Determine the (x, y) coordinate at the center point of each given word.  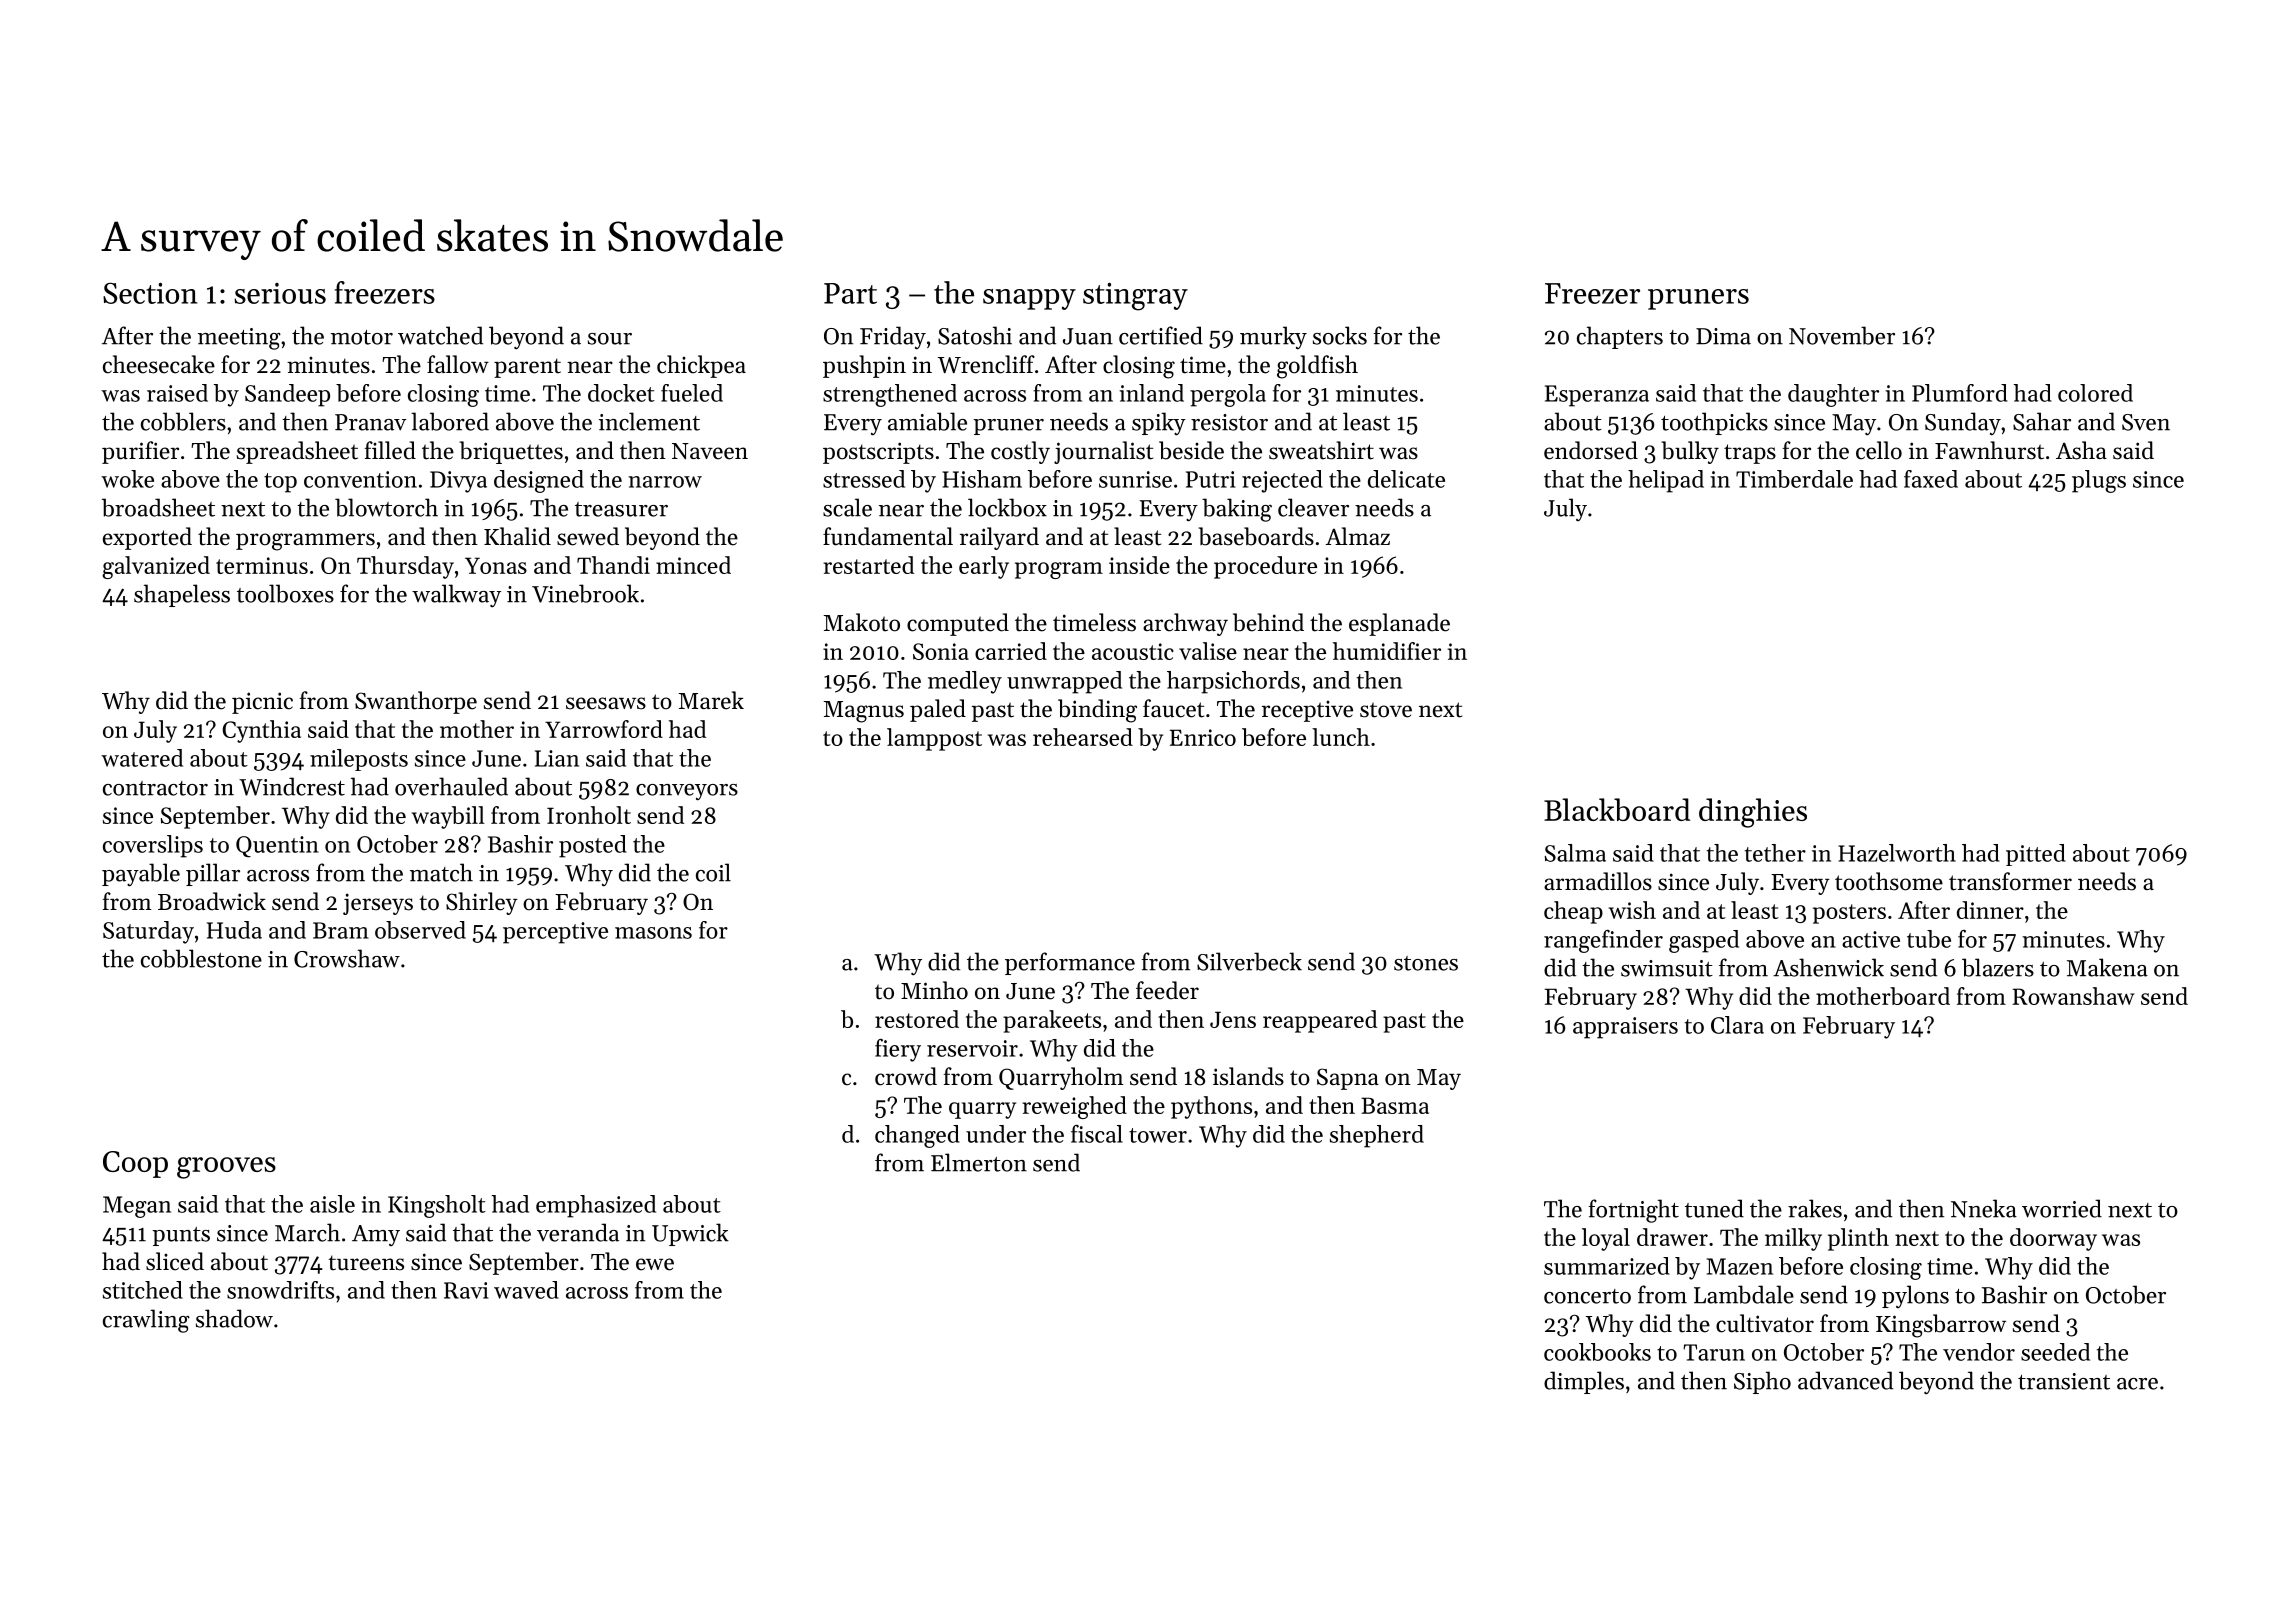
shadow (234, 1318)
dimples (1584, 1382)
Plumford (1960, 393)
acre (2137, 1384)
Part (850, 293)
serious (280, 293)
